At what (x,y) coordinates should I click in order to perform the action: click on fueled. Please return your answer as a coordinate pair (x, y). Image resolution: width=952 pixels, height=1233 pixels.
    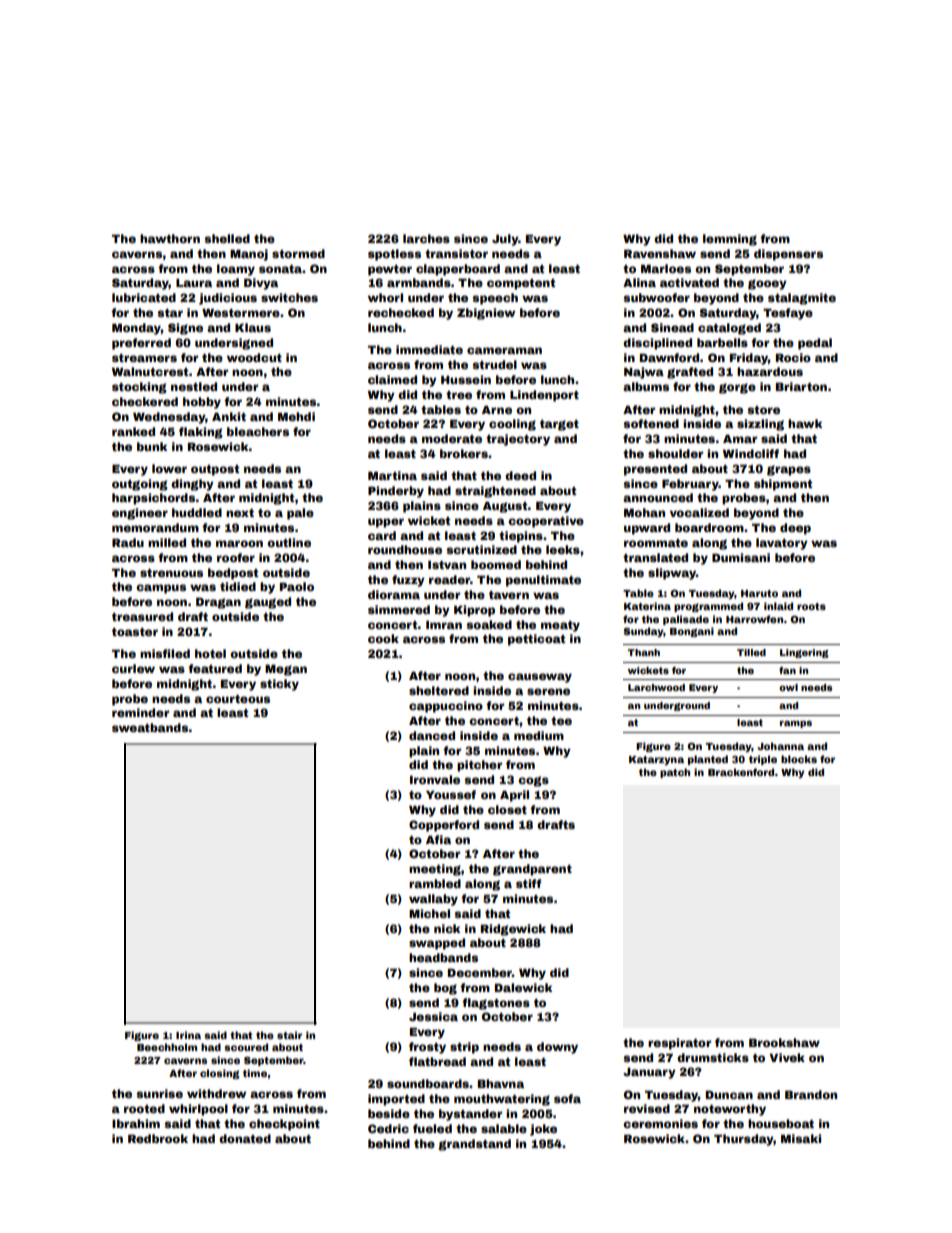
    Looking at the image, I should click on (432, 1128).
